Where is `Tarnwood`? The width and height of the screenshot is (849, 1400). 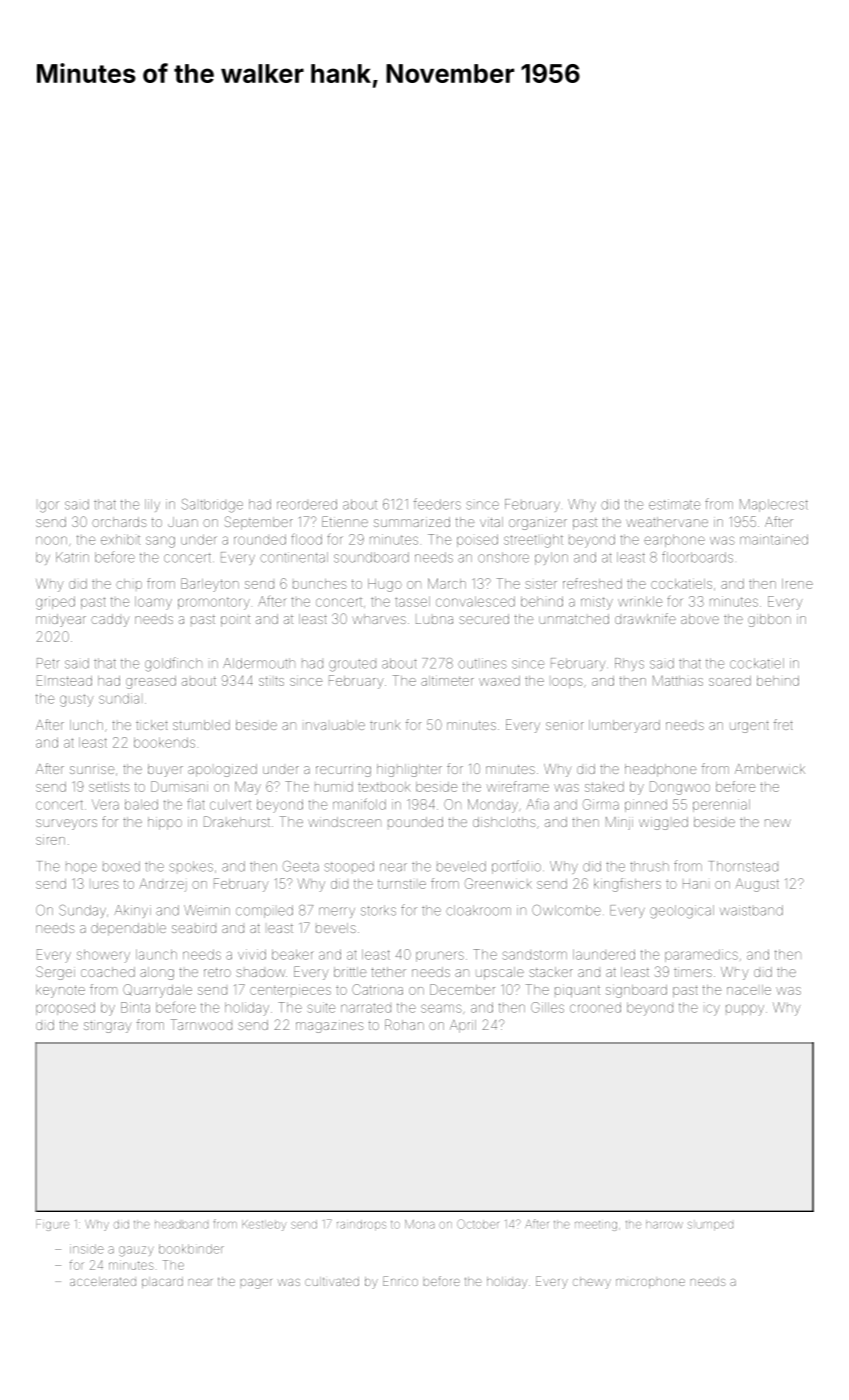 Tarnwood is located at coordinates (201, 1024).
